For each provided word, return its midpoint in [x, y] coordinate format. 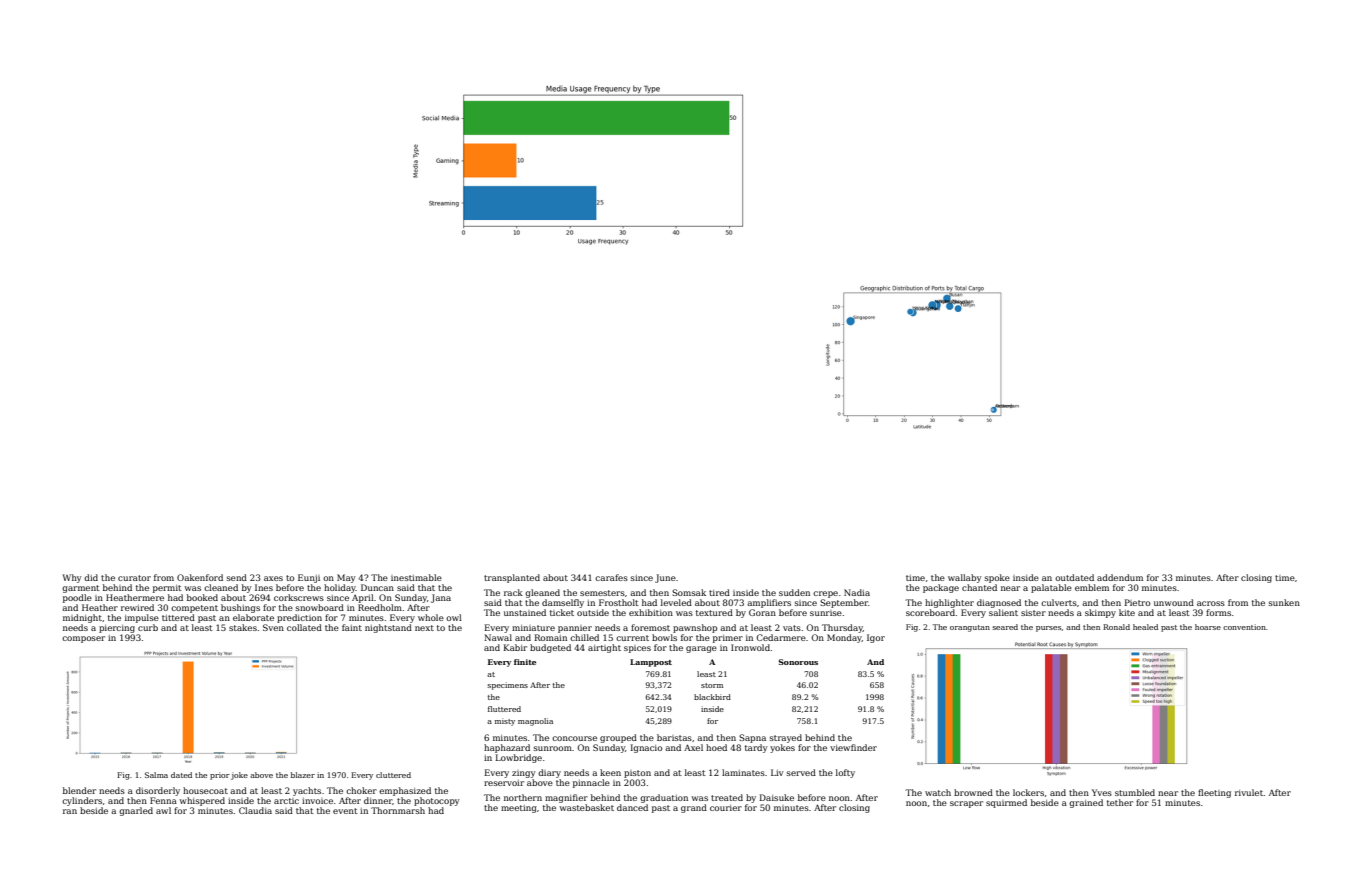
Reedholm [380, 607]
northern [523, 797]
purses [1048, 629]
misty [505, 722]
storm [712, 685]
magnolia [535, 722]
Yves [1102, 792]
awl [163, 810]
